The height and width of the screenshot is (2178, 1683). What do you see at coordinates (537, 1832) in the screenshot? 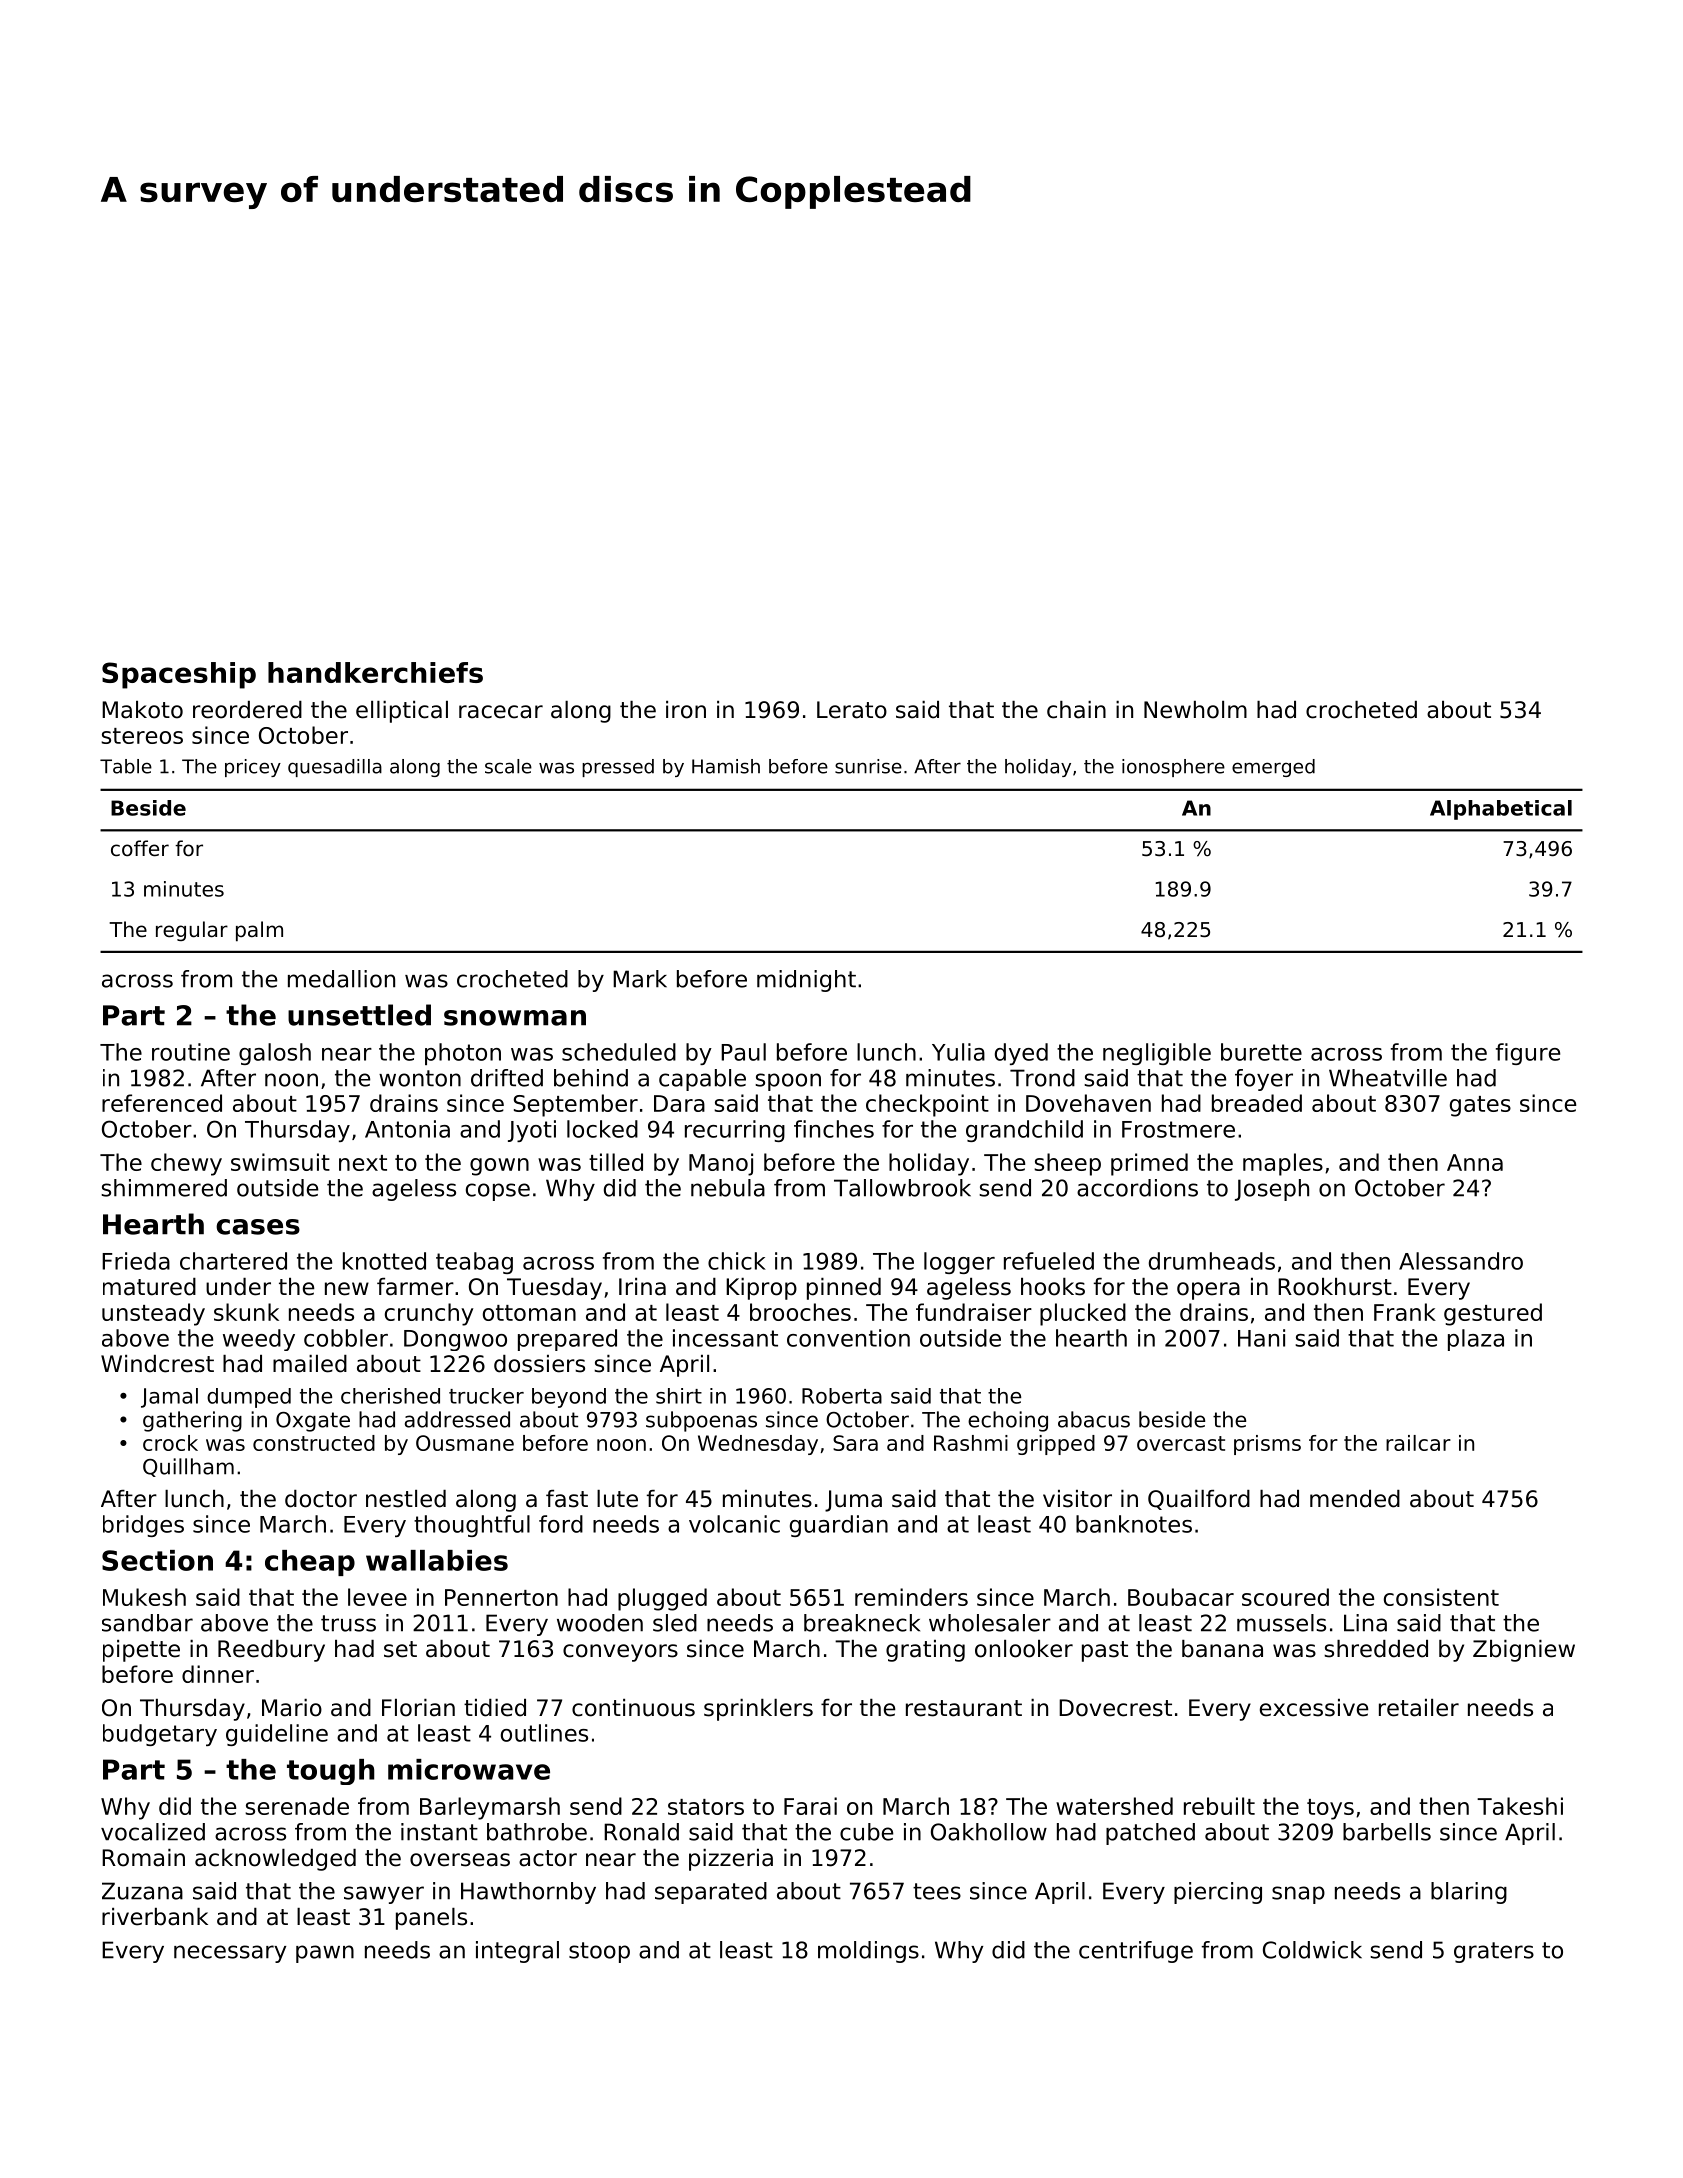
I see `bathrobe` at bounding box center [537, 1832].
